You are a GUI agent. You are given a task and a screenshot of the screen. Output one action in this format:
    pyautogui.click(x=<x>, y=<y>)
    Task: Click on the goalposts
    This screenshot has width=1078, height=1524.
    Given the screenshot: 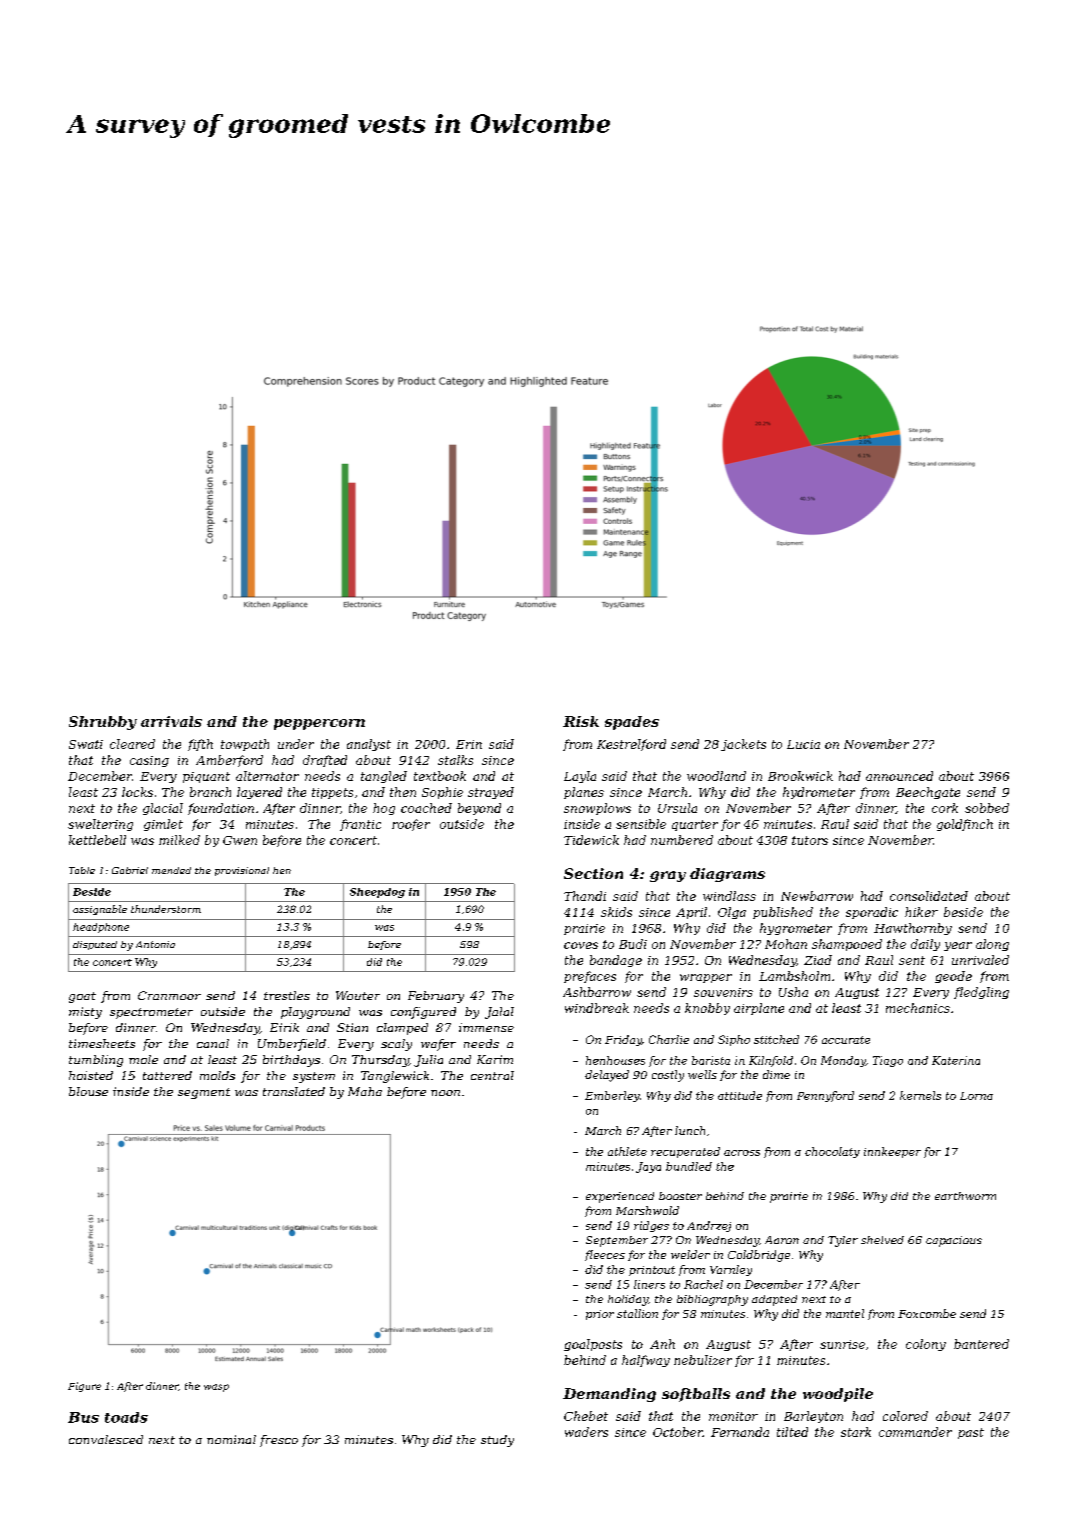 What is the action you would take?
    pyautogui.click(x=593, y=1345)
